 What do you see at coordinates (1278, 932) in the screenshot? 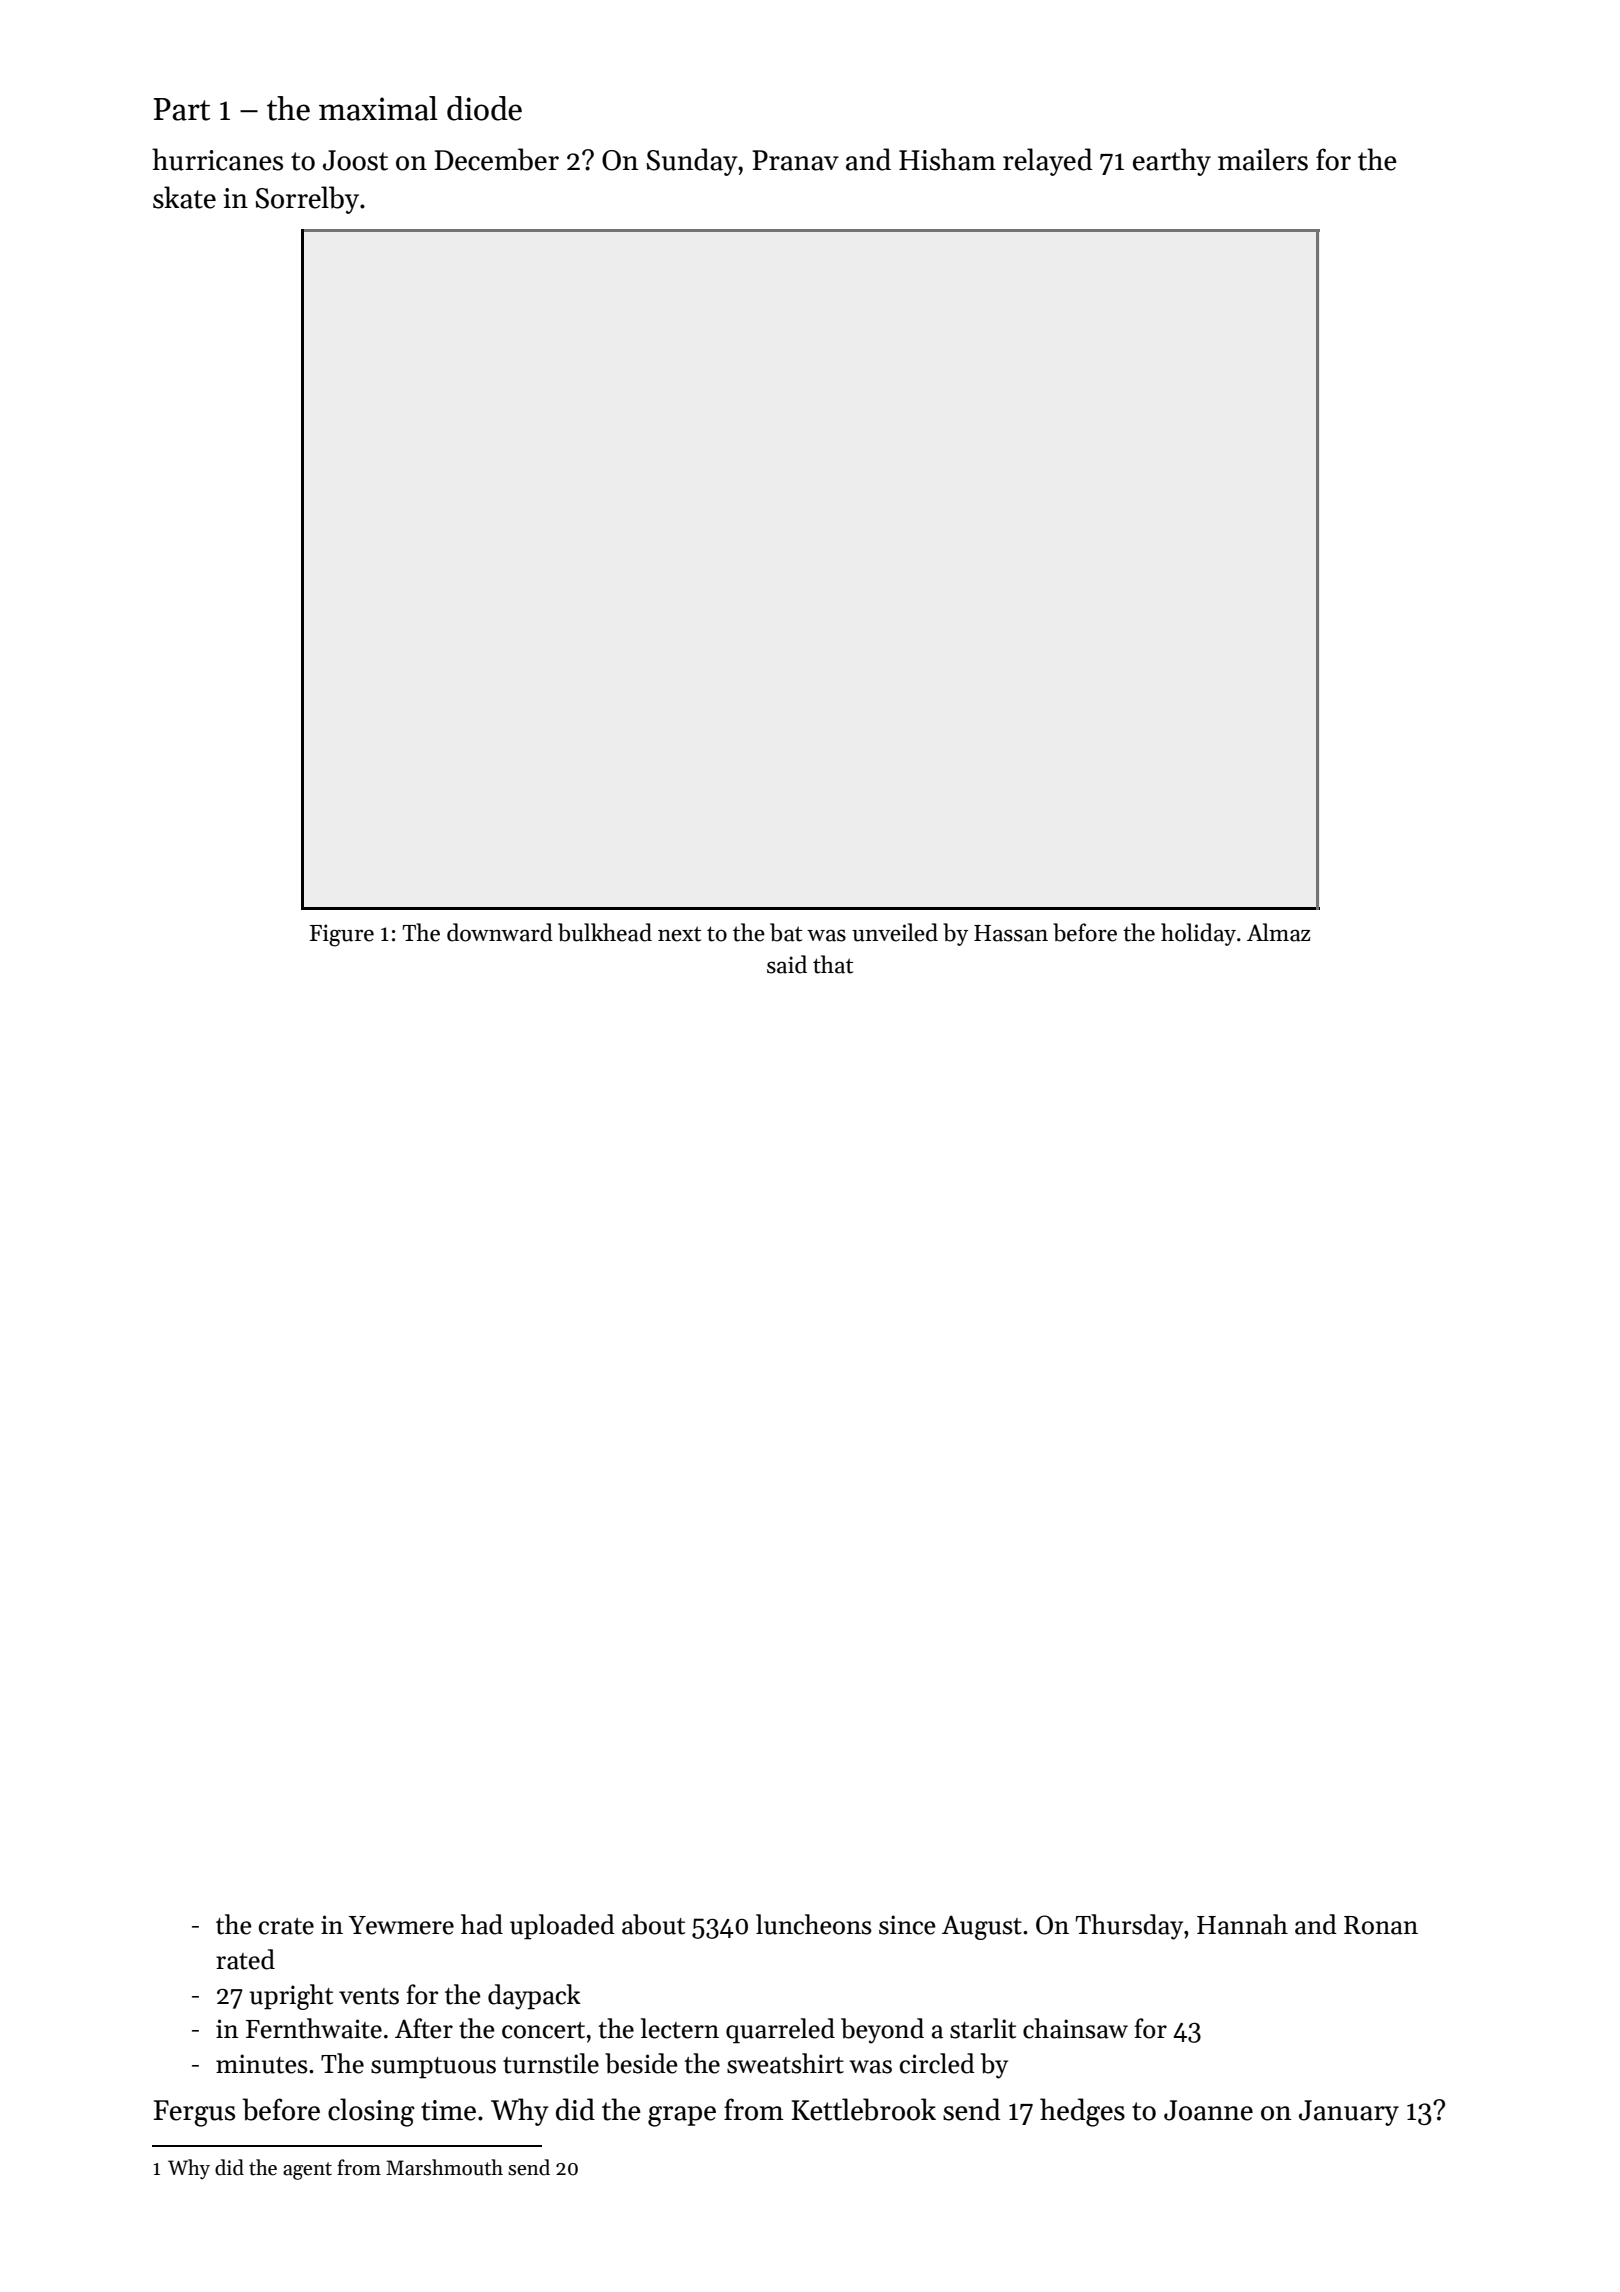
I see `Almaz` at bounding box center [1278, 932].
